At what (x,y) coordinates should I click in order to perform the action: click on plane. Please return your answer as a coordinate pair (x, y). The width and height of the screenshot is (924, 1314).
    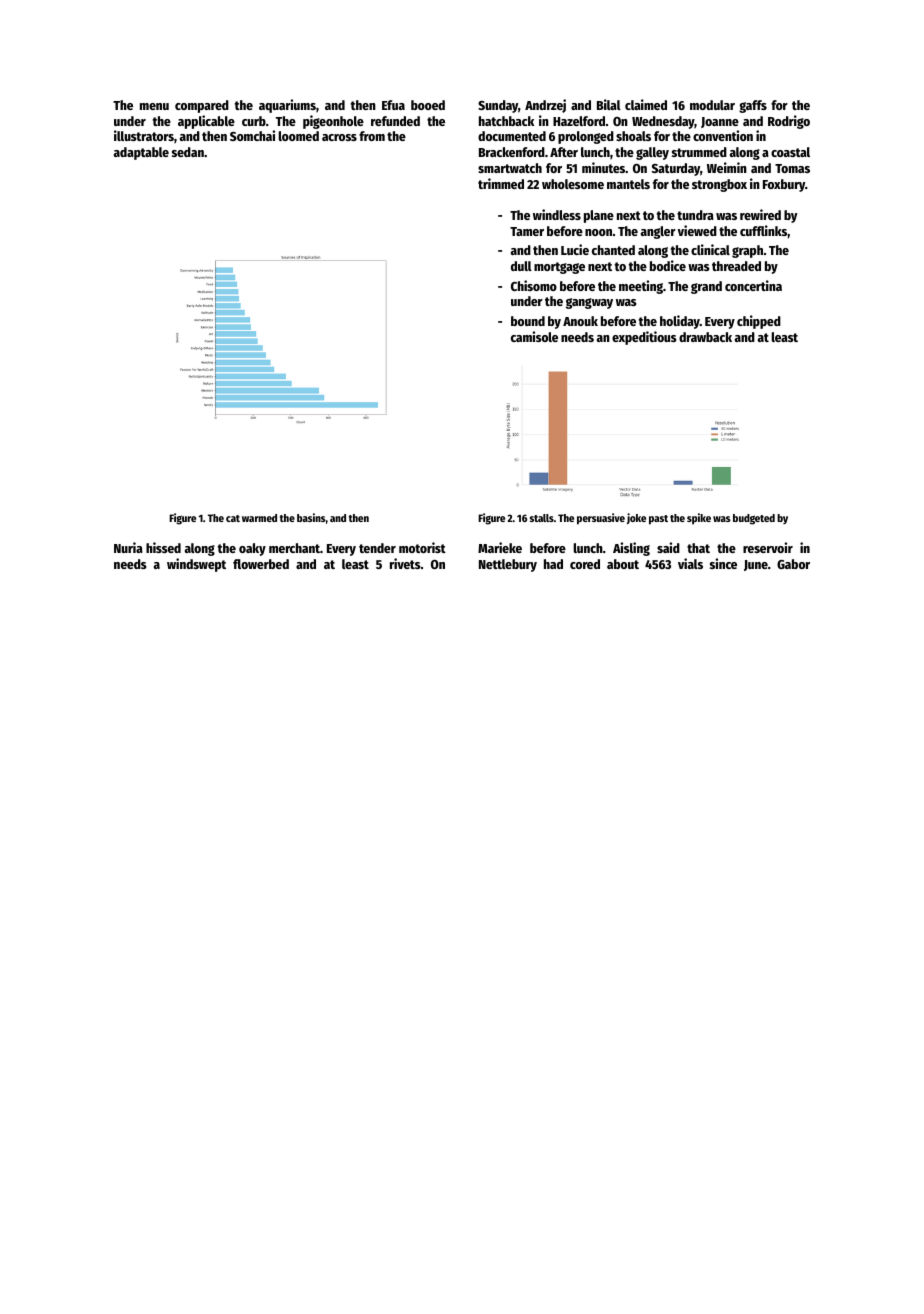
    Looking at the image, I should click on (599, 216).
